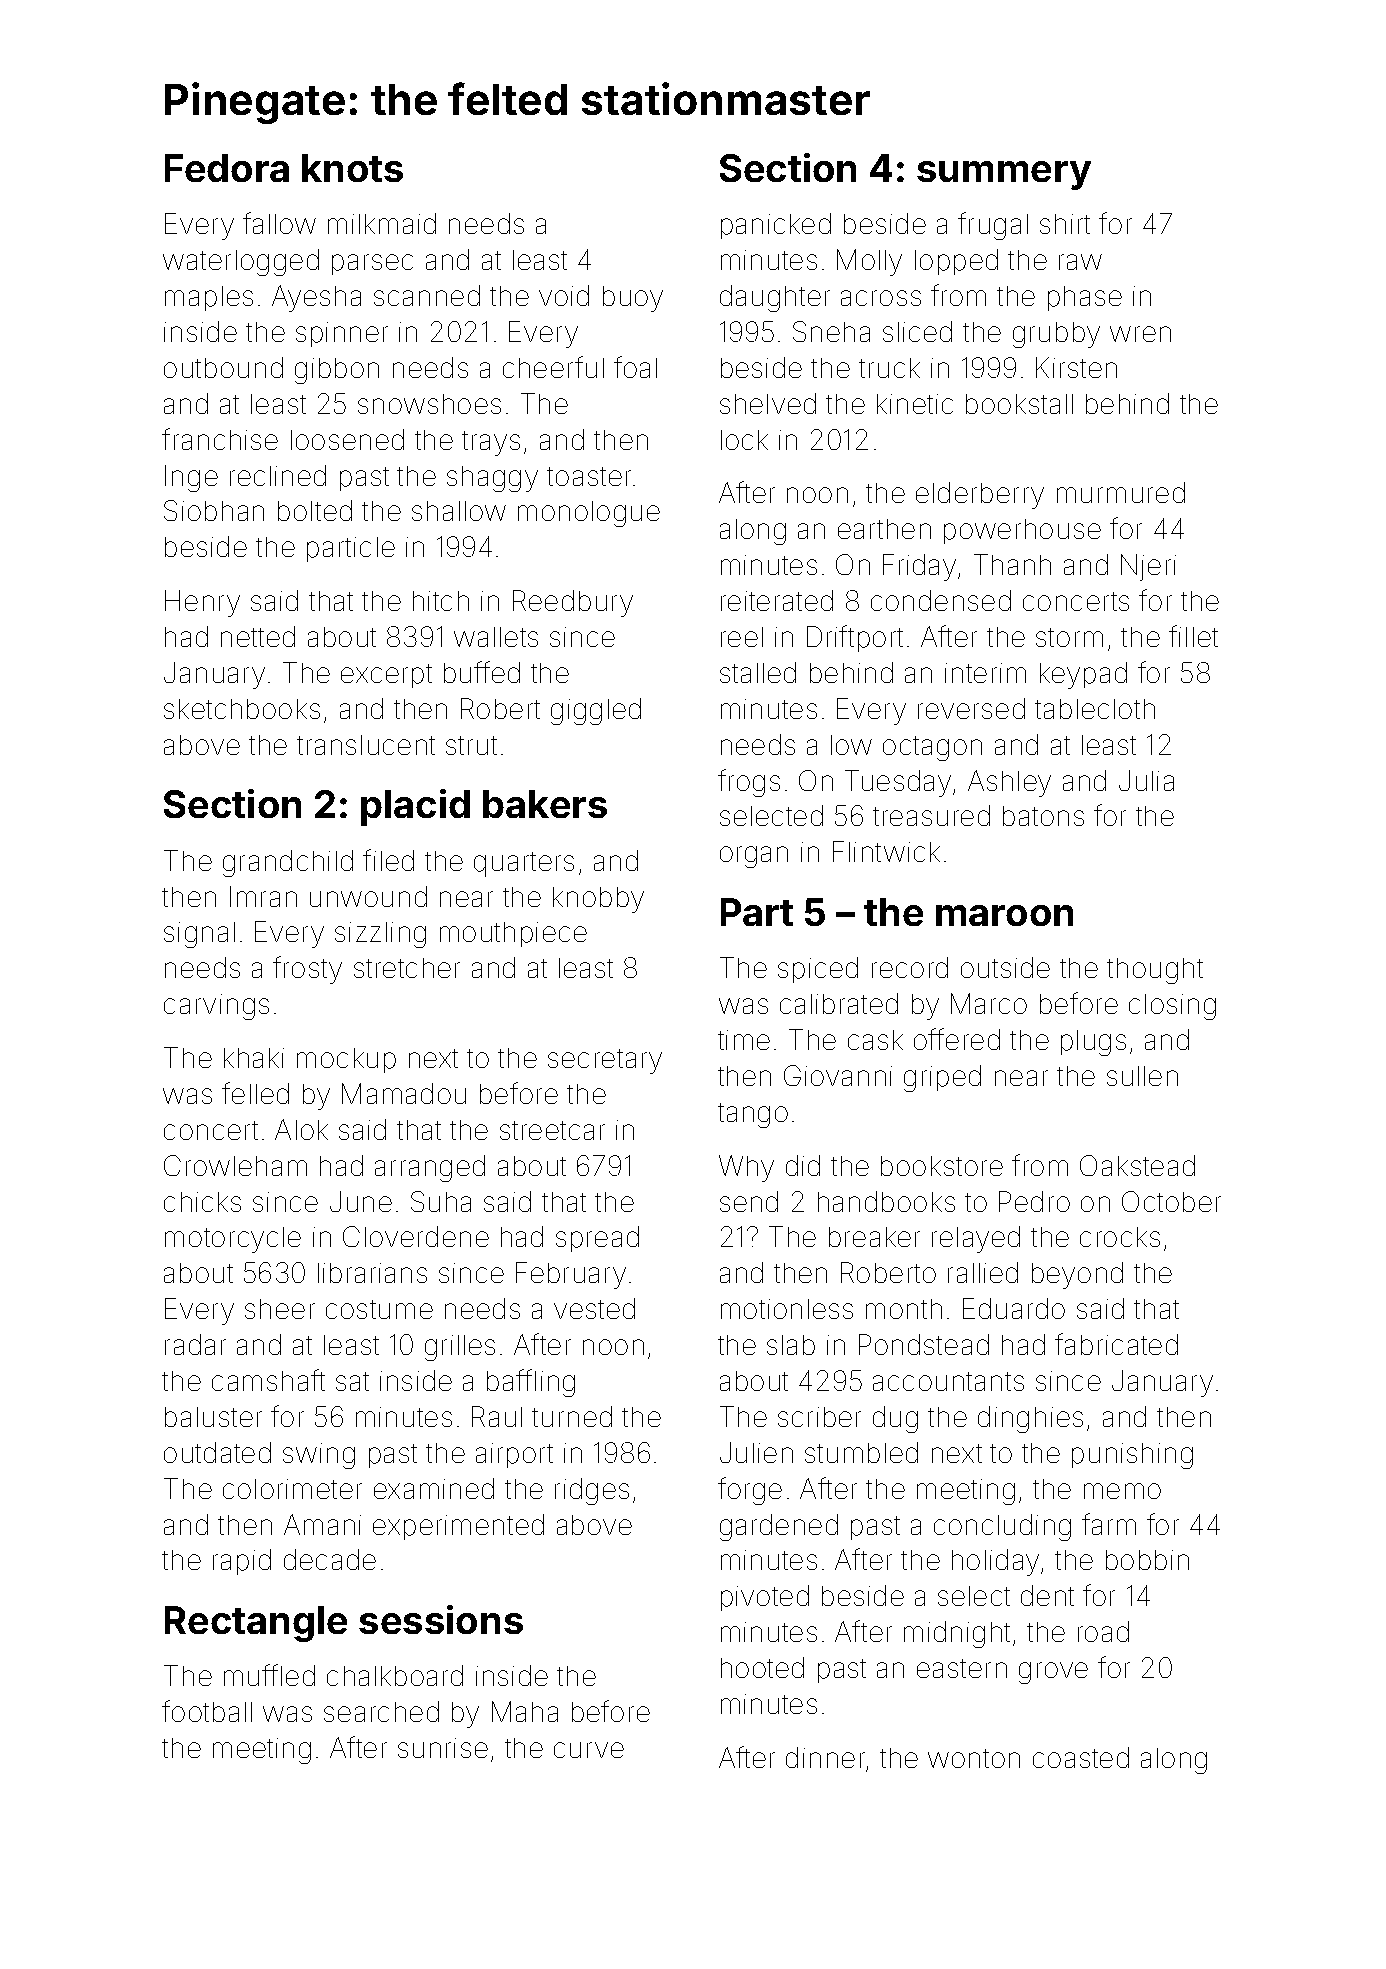 The height and width of the page is (1969, 1386). I want to click on storm, so click(1069, 637).
